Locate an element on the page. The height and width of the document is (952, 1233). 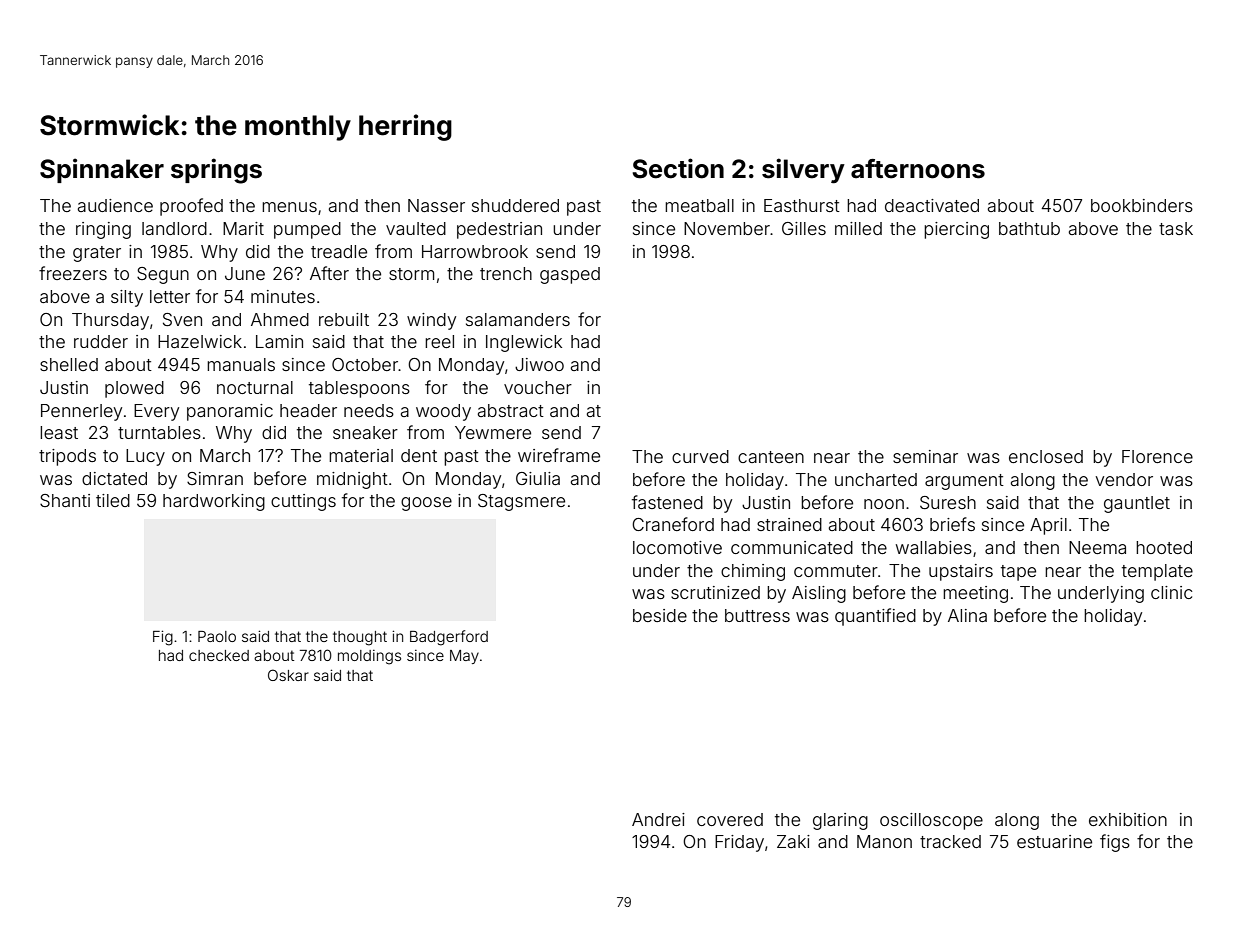
ringing is located at coordinates (103, 230).
